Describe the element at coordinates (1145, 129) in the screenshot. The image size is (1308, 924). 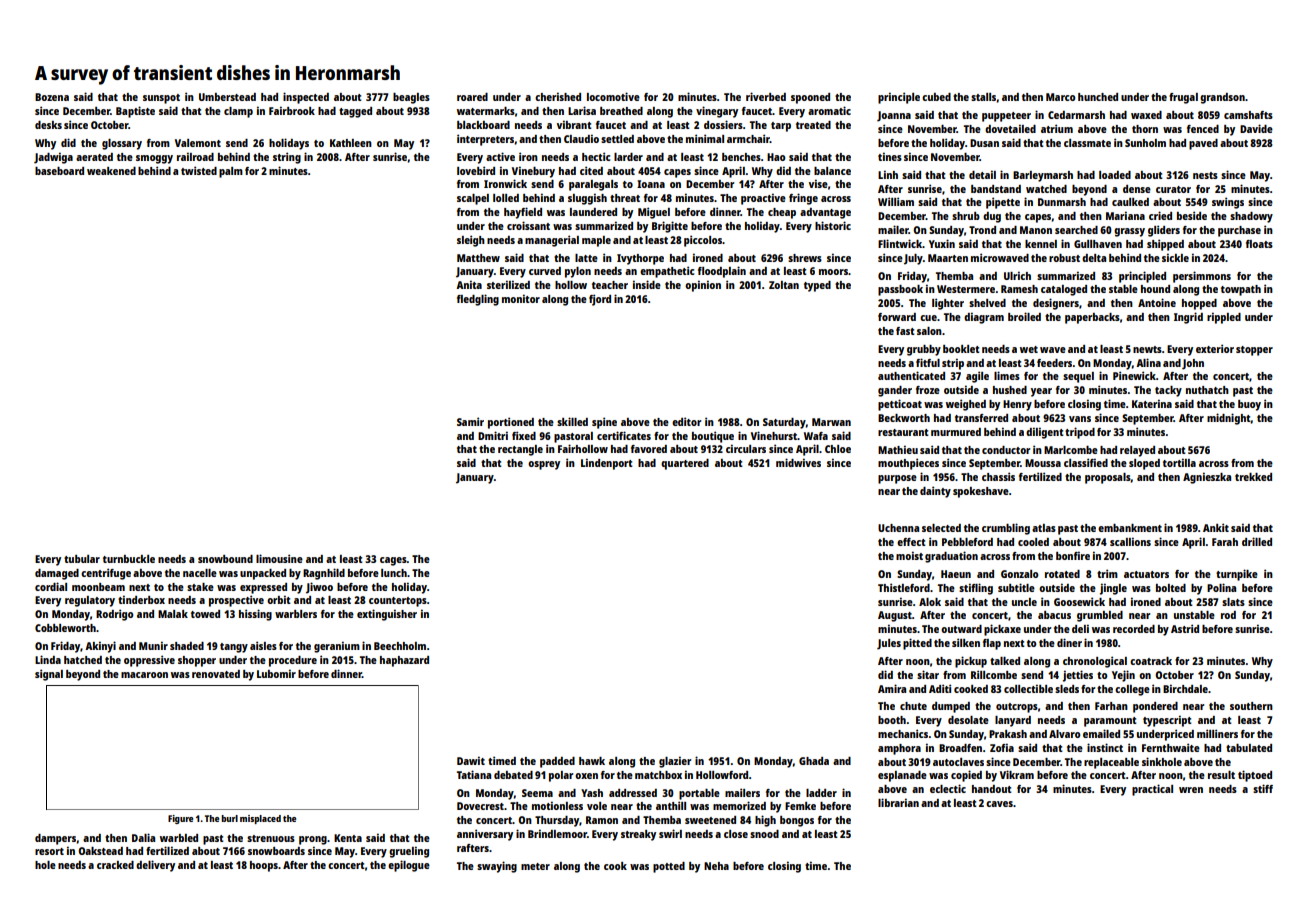
I see `thorn` at that location.
